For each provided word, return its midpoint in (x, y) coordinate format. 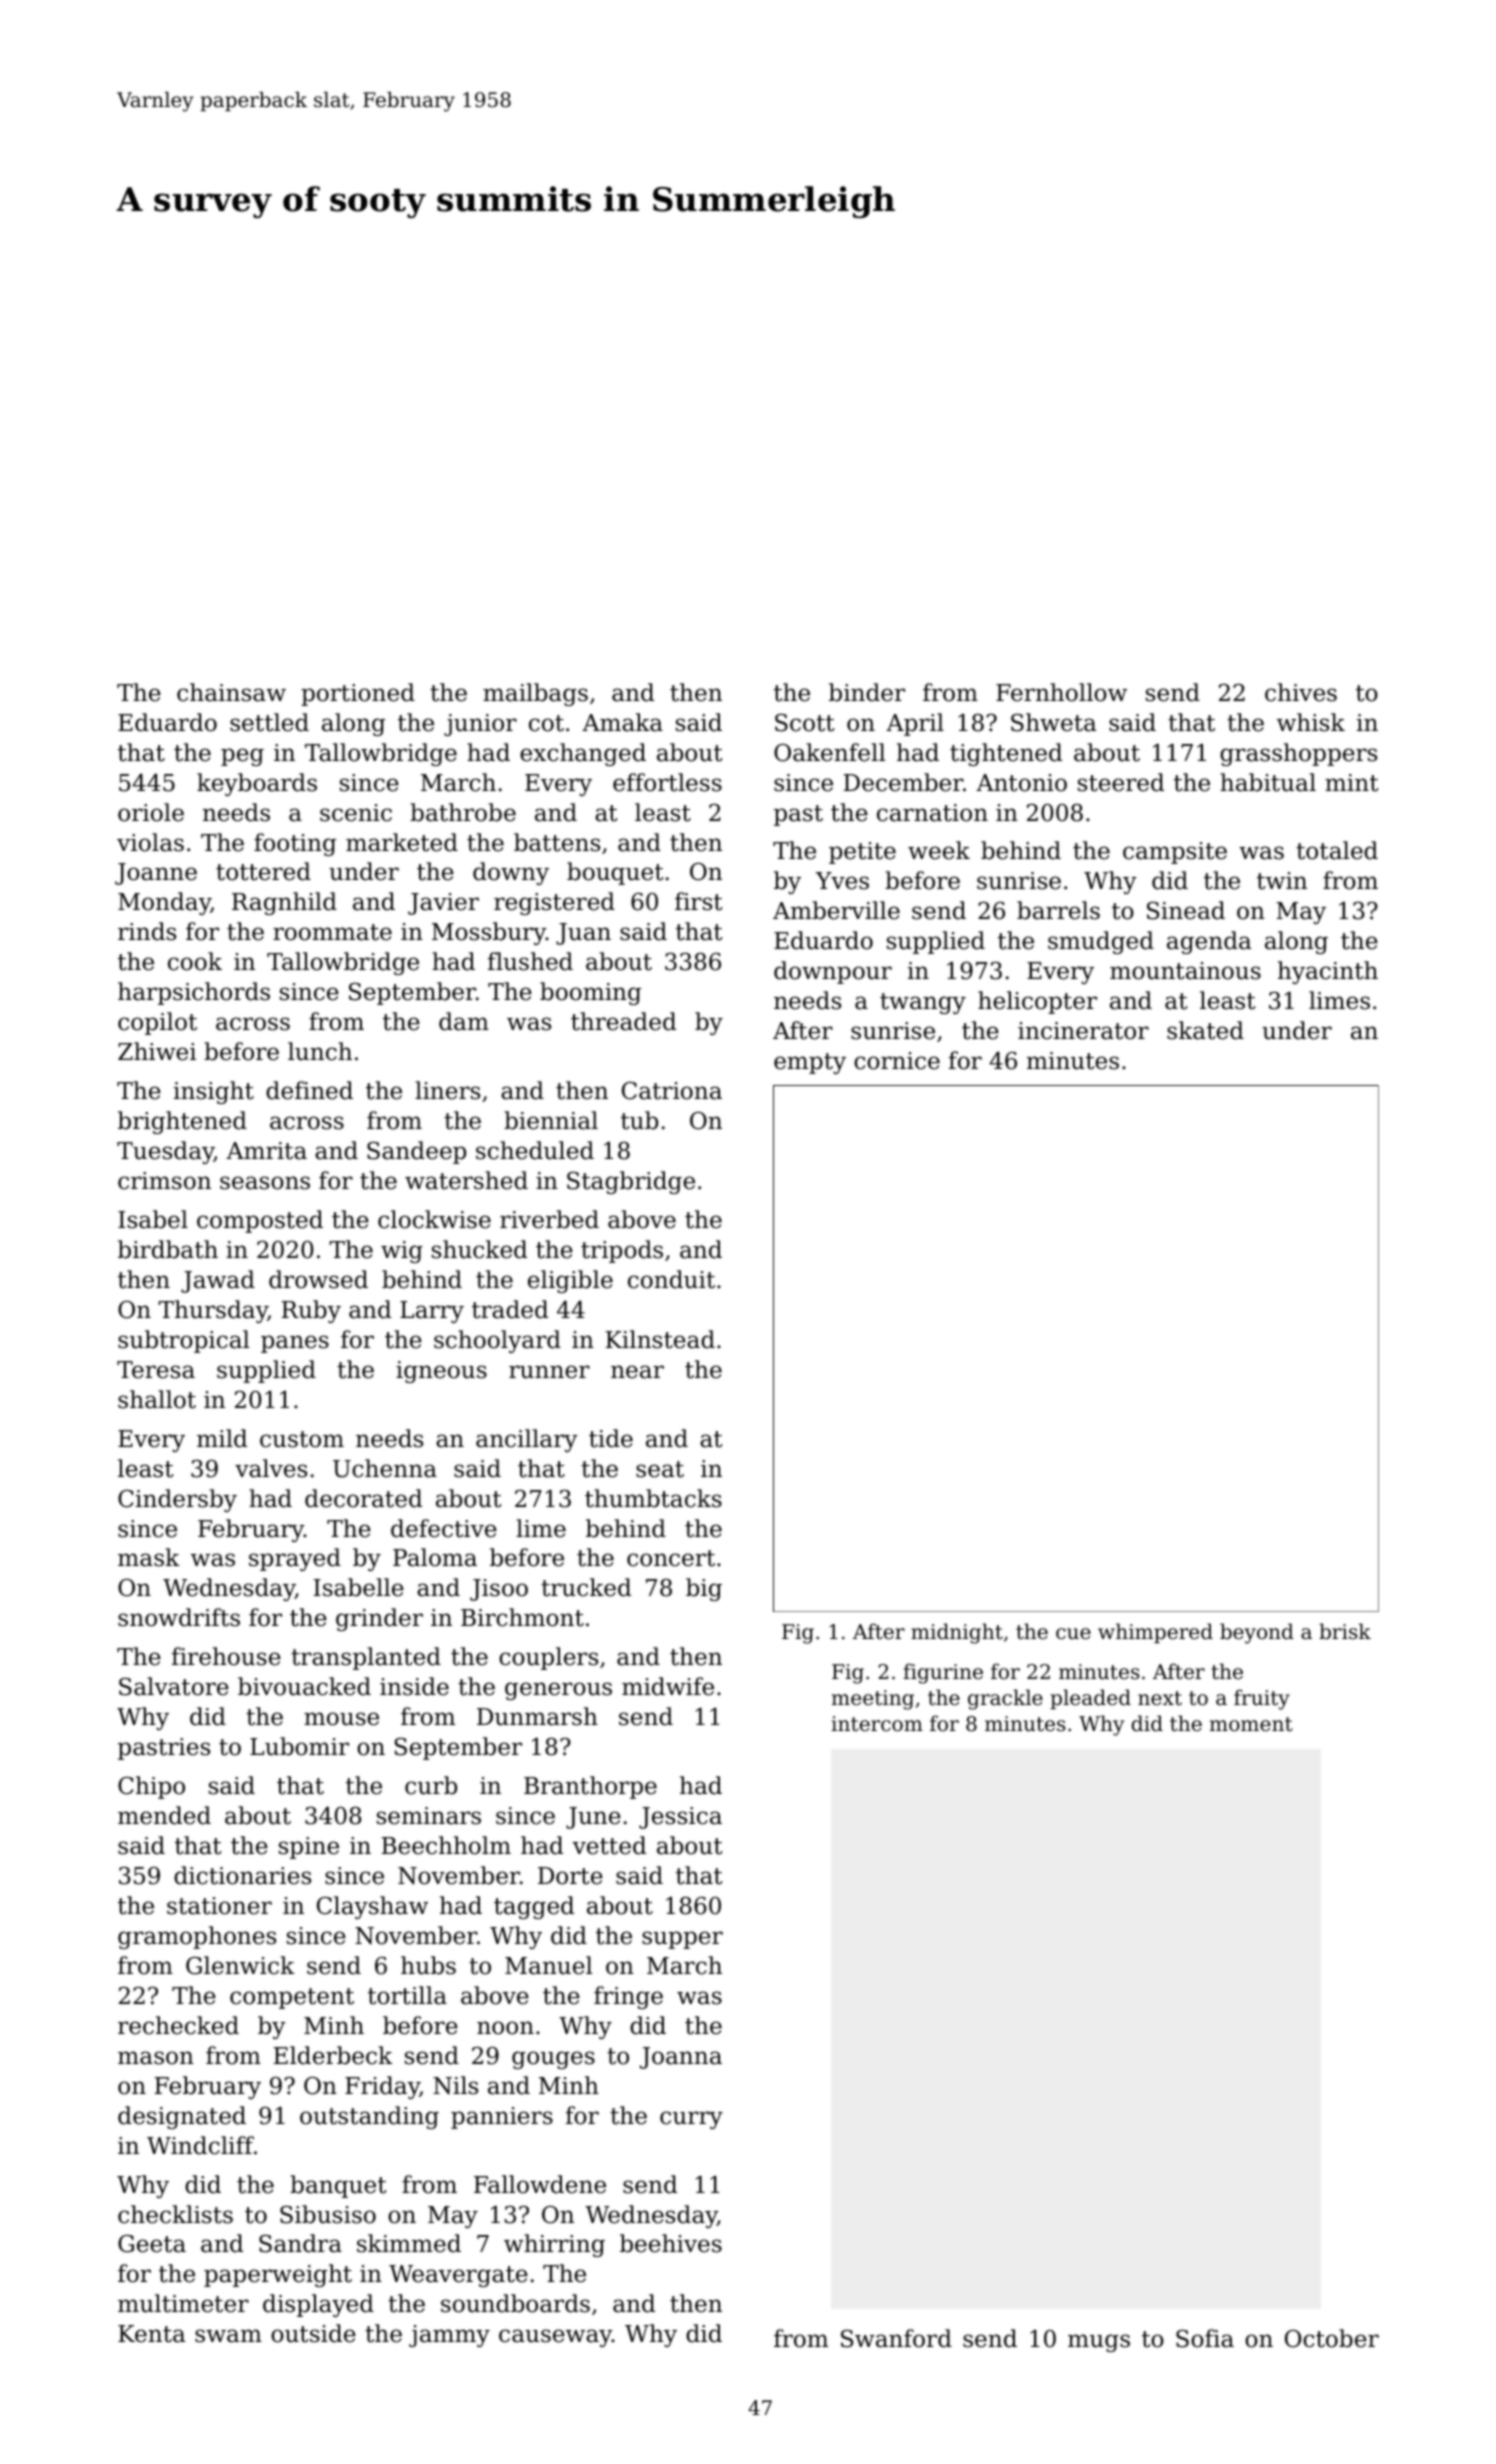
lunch (320, 1051)
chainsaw (231, 692)
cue (1073, 1634)
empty (810, 1063)
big (704, 1589)
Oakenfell (829, 752)
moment (1251, 1724)
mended (164, 1815)
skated (1205, 1030)
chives (1301, 692)
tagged (534, 1907)
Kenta (151, 2334)
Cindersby (177, 1500)
